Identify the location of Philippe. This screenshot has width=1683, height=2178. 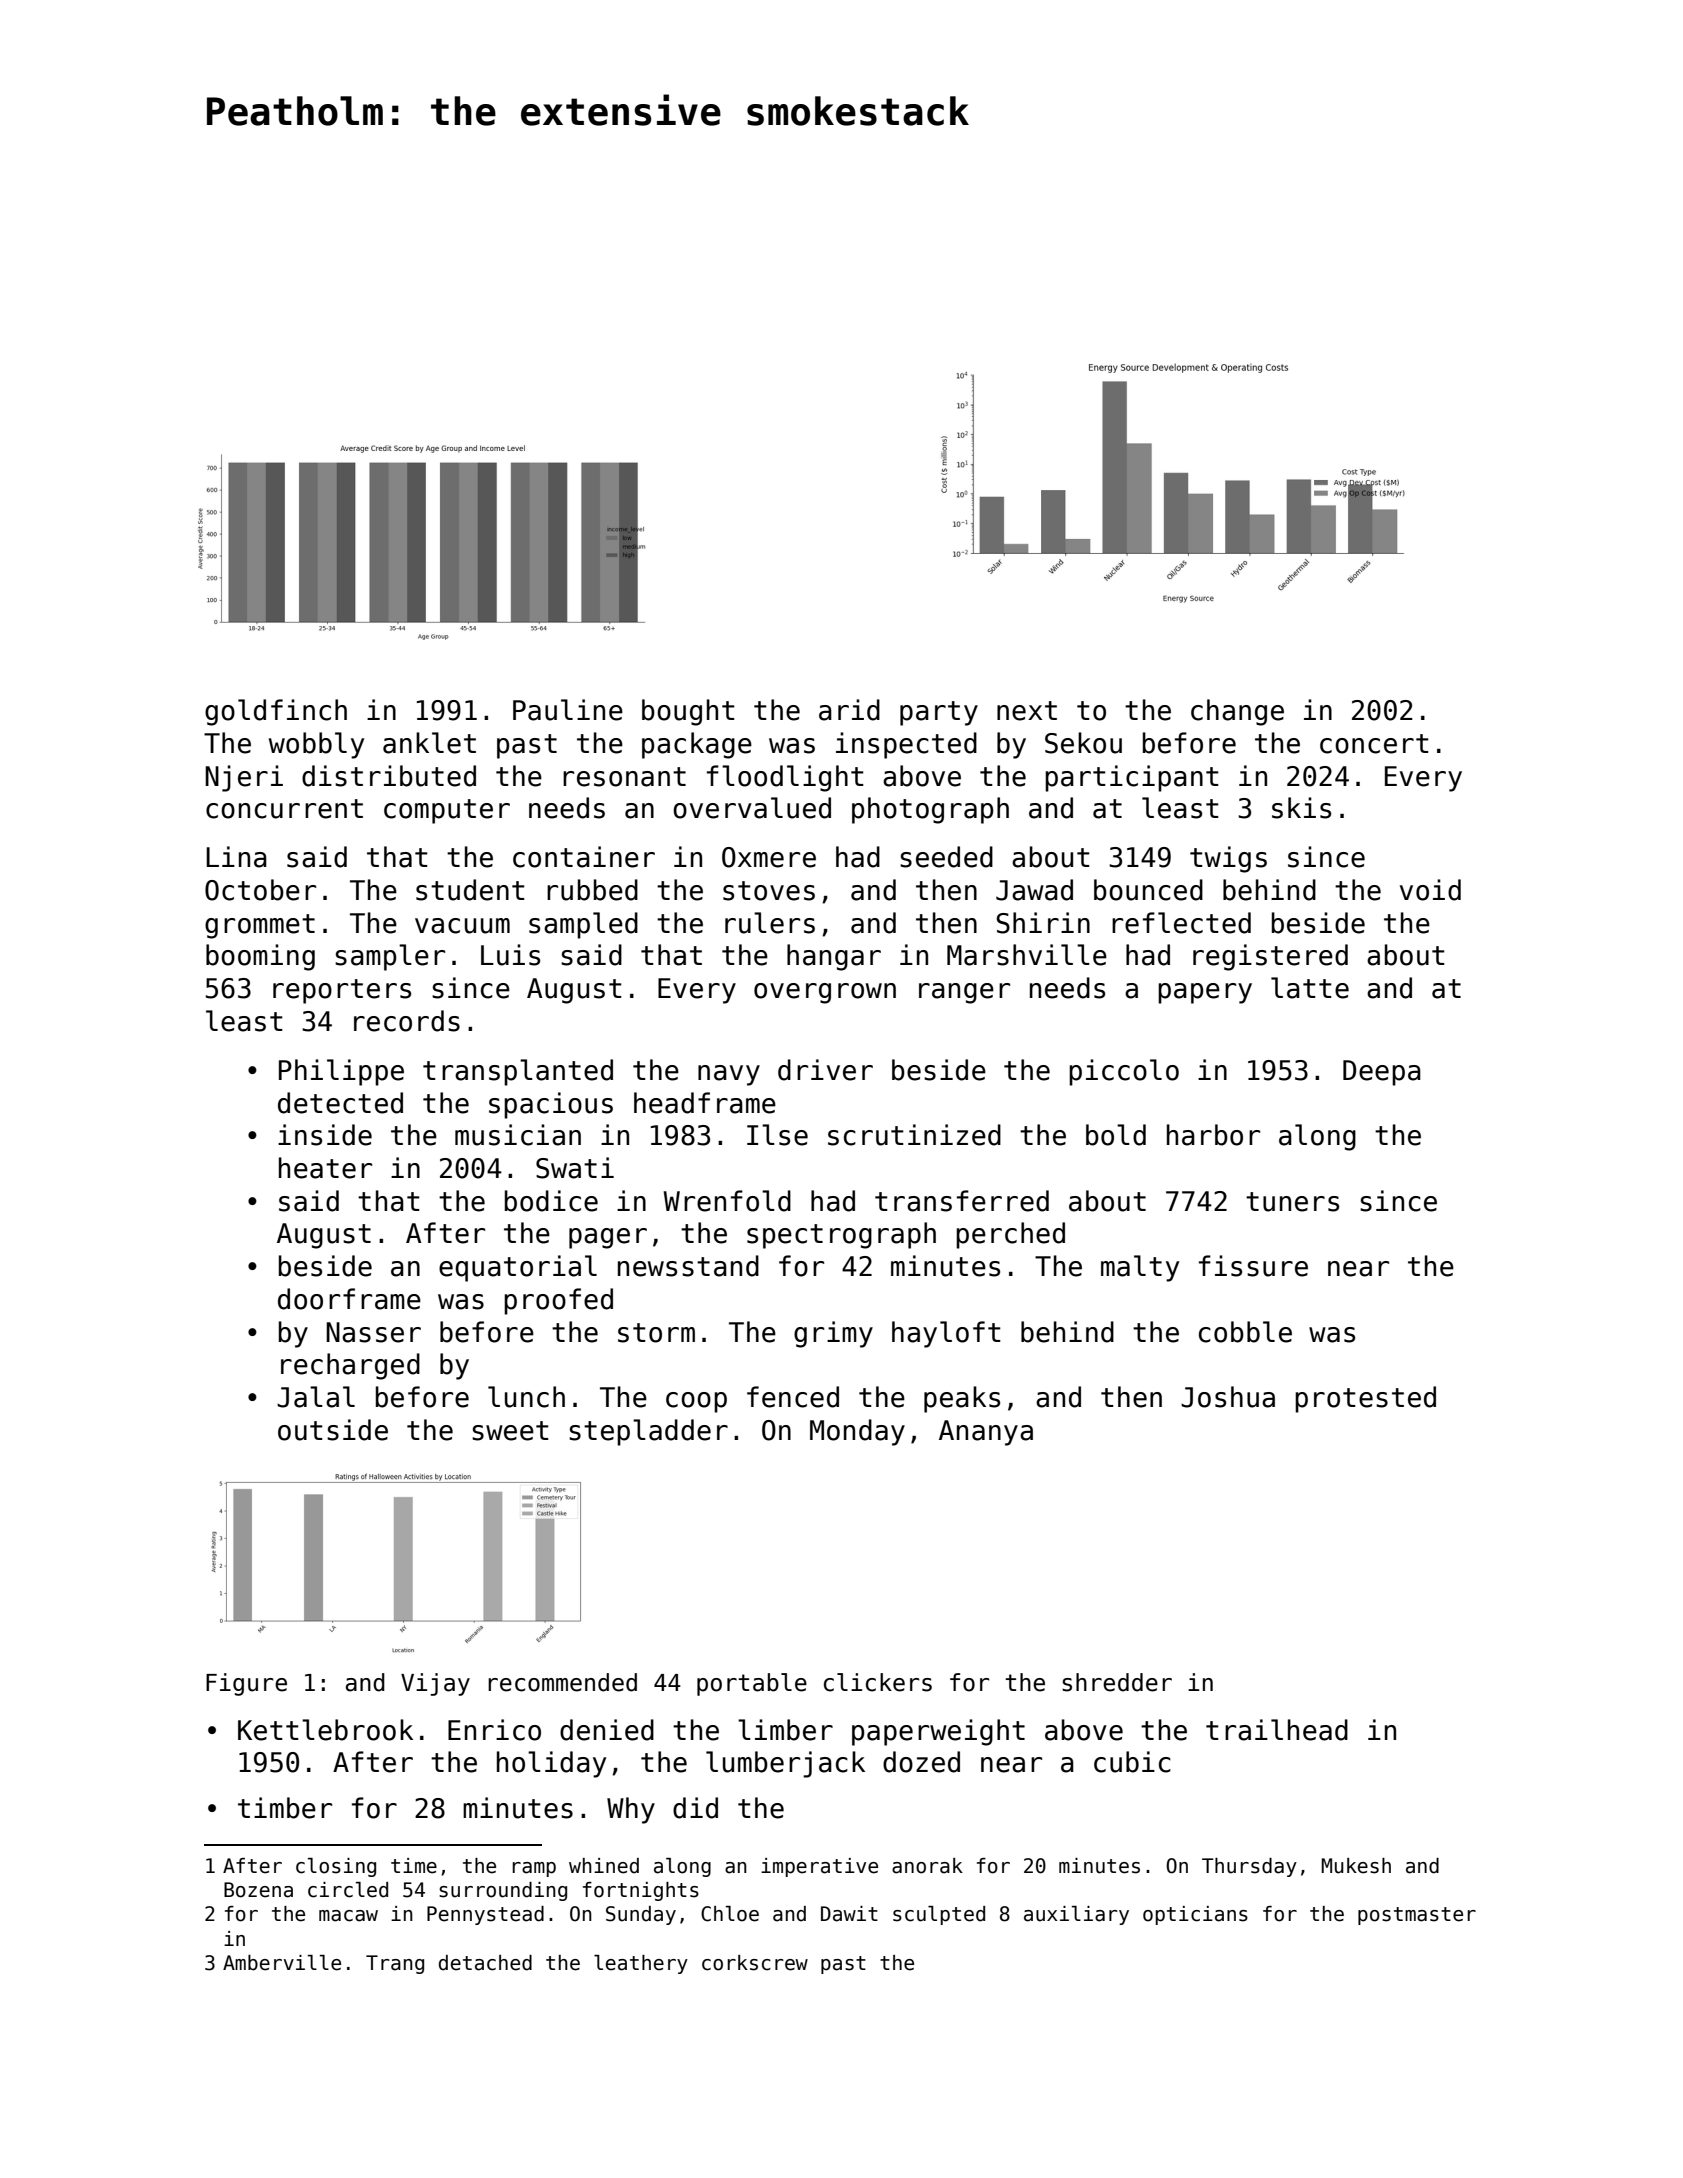
(341, 1072).
